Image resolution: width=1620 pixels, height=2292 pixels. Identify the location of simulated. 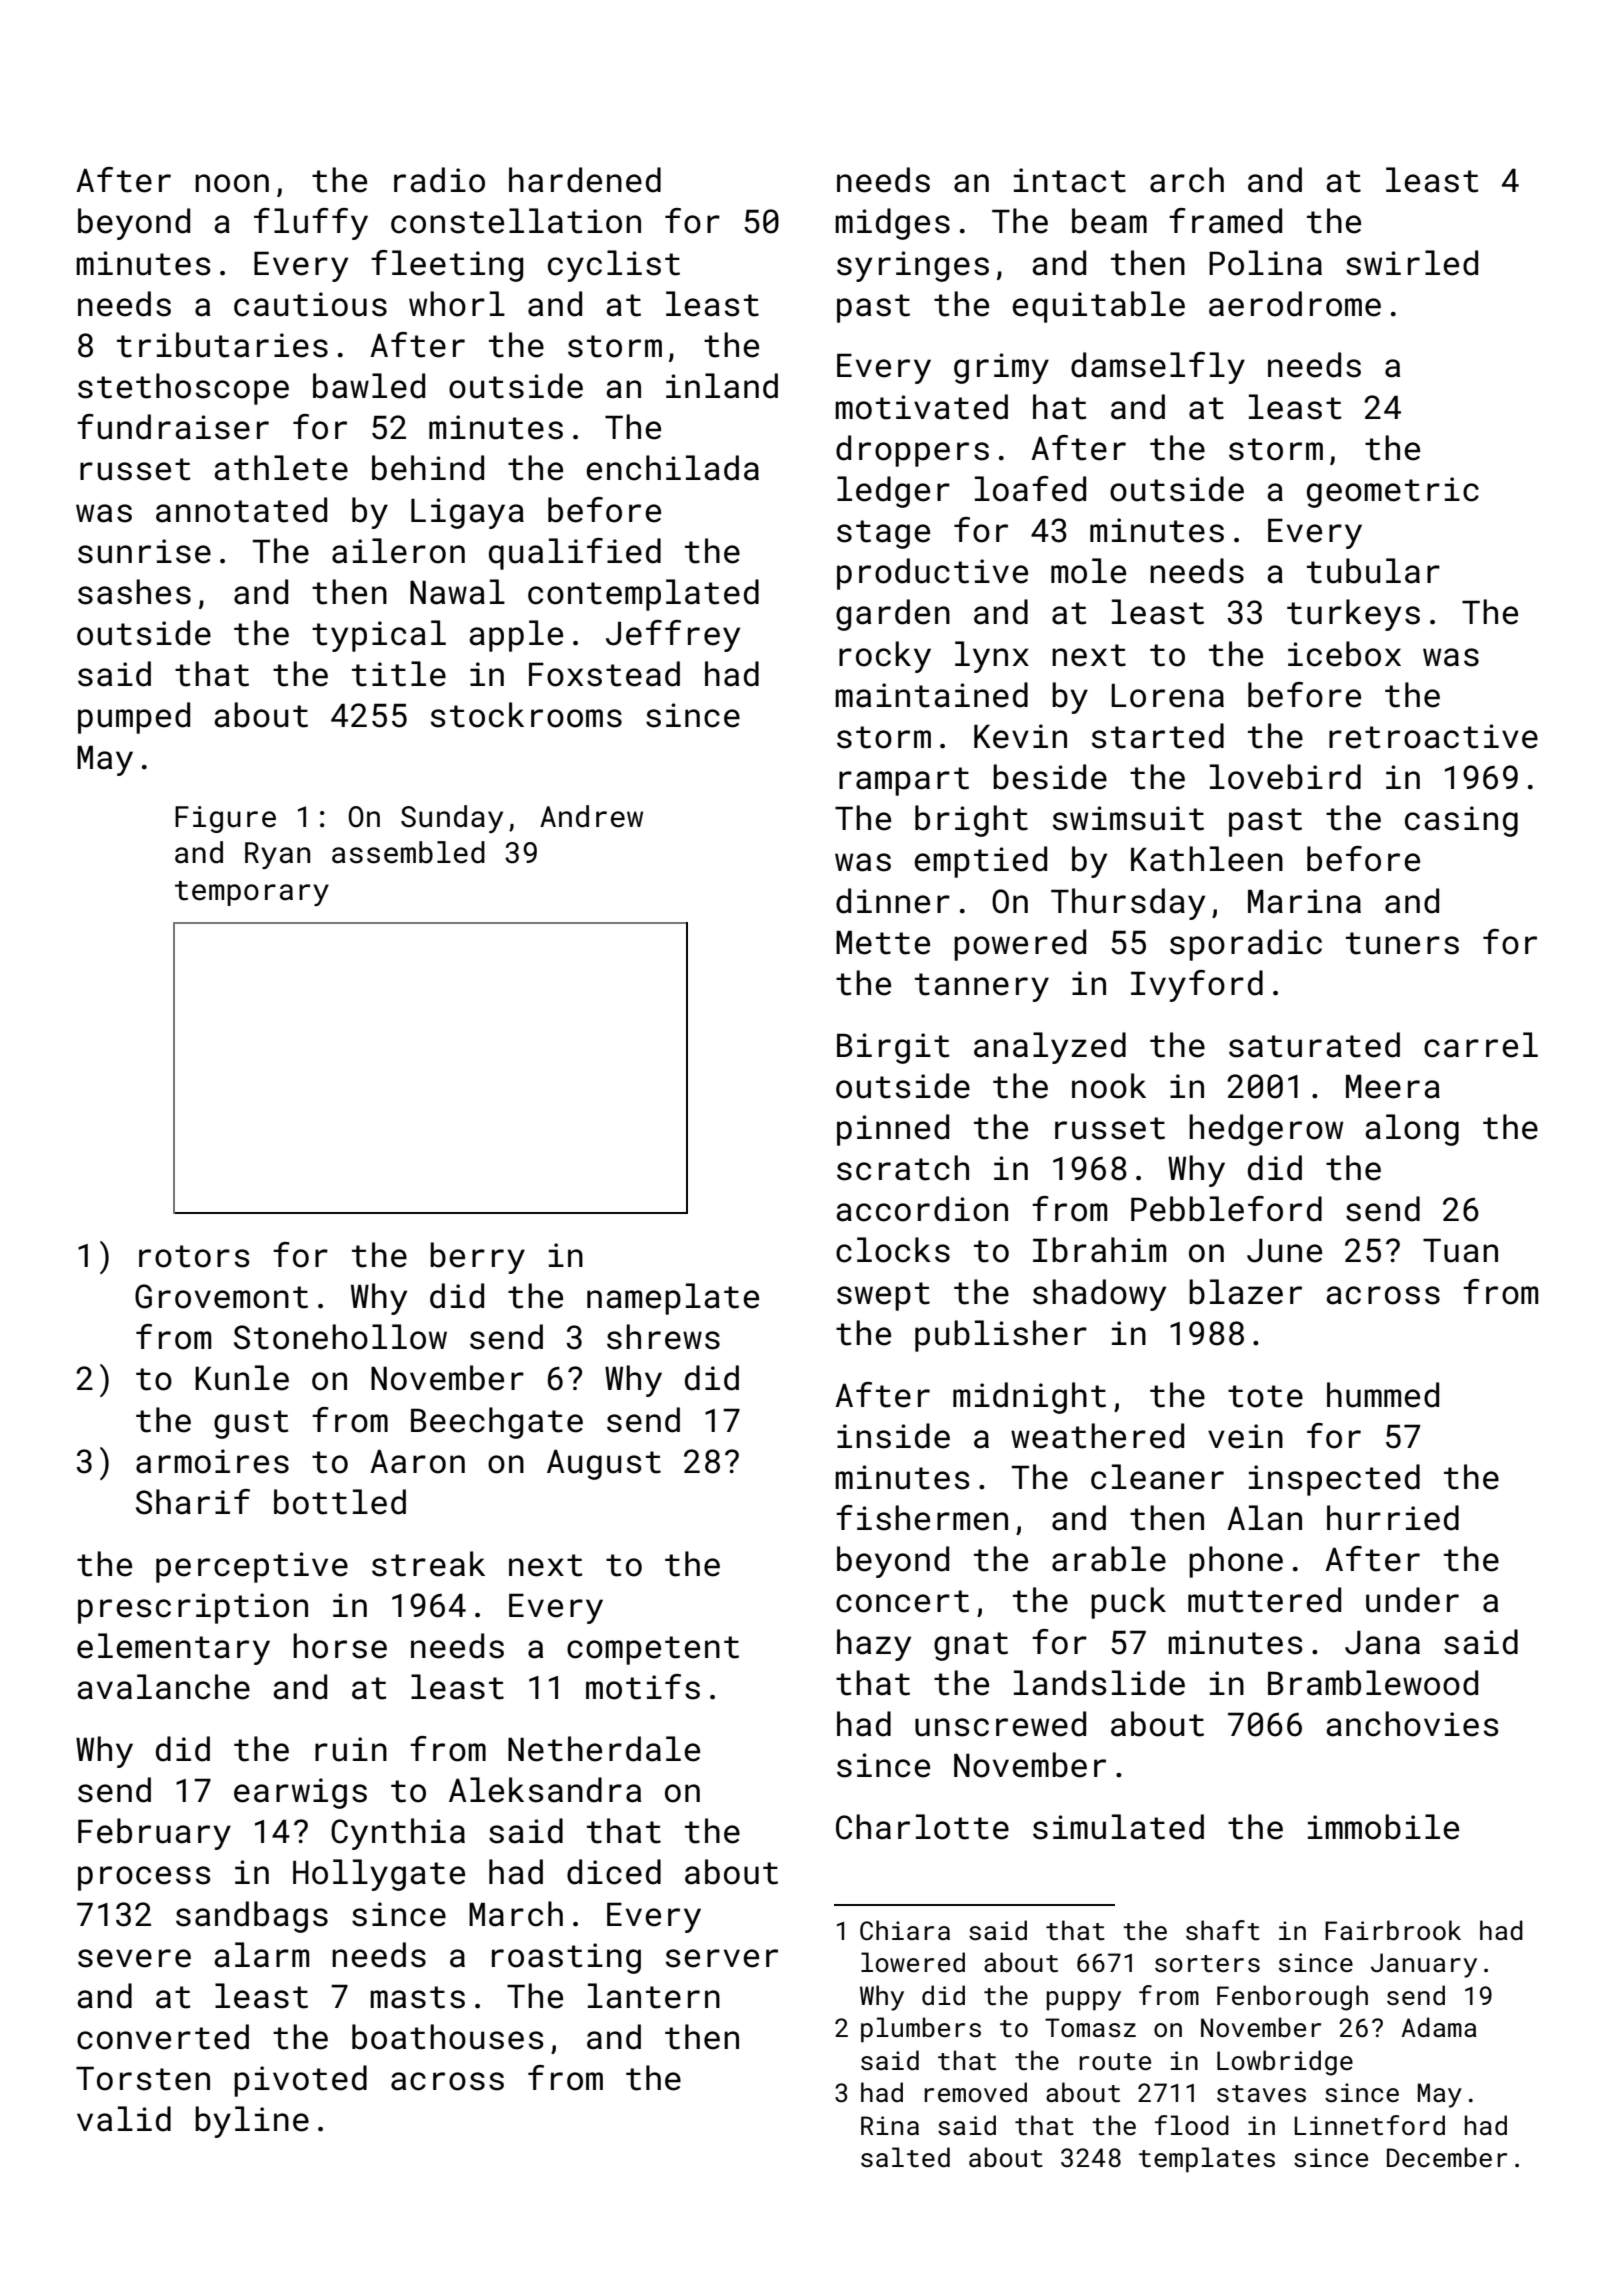
(1118, 1827).
